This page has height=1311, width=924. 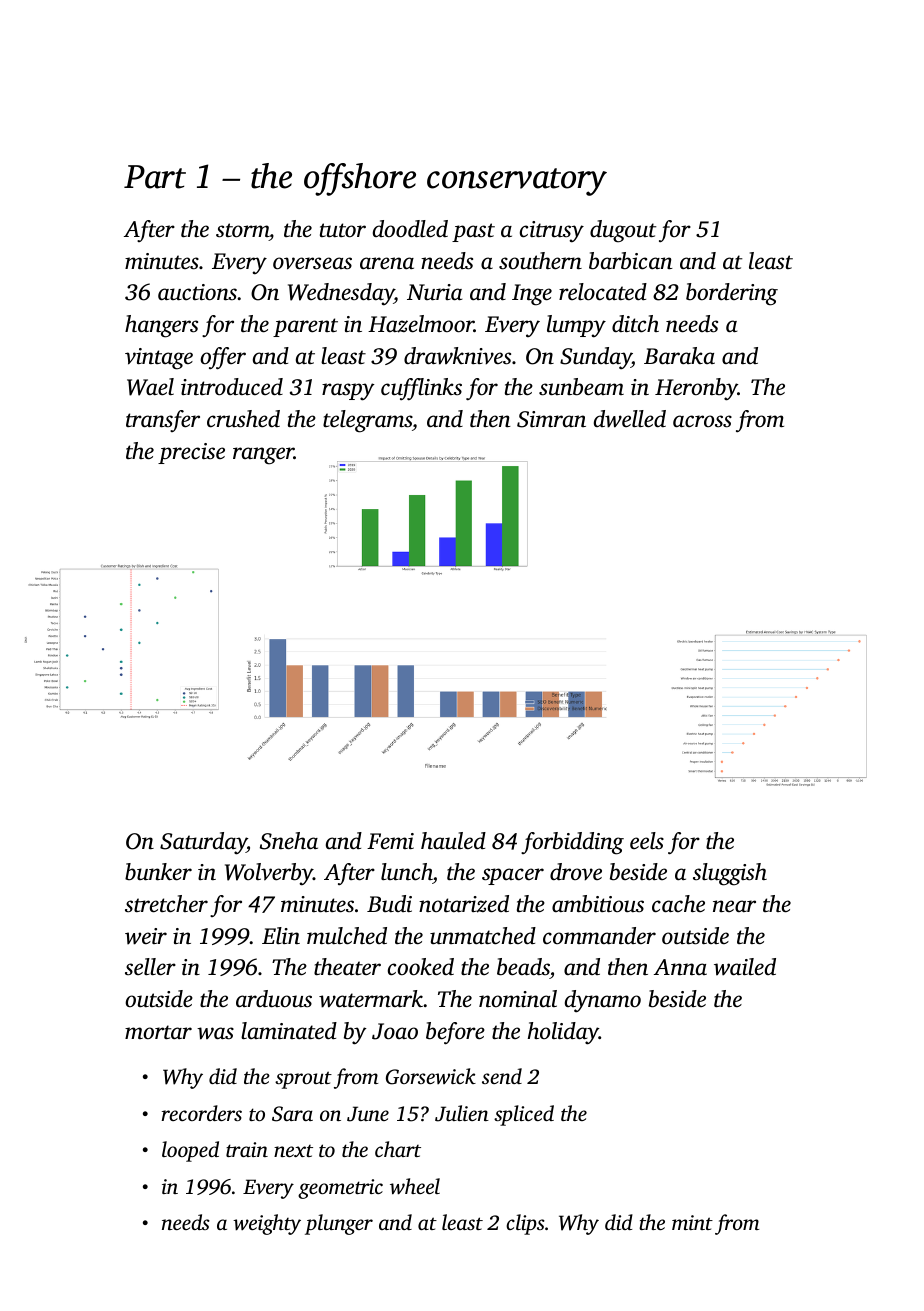 What do you see at coordinates (360, 179) in the page?
I see `offshore` at bounding box center [360, 179].
